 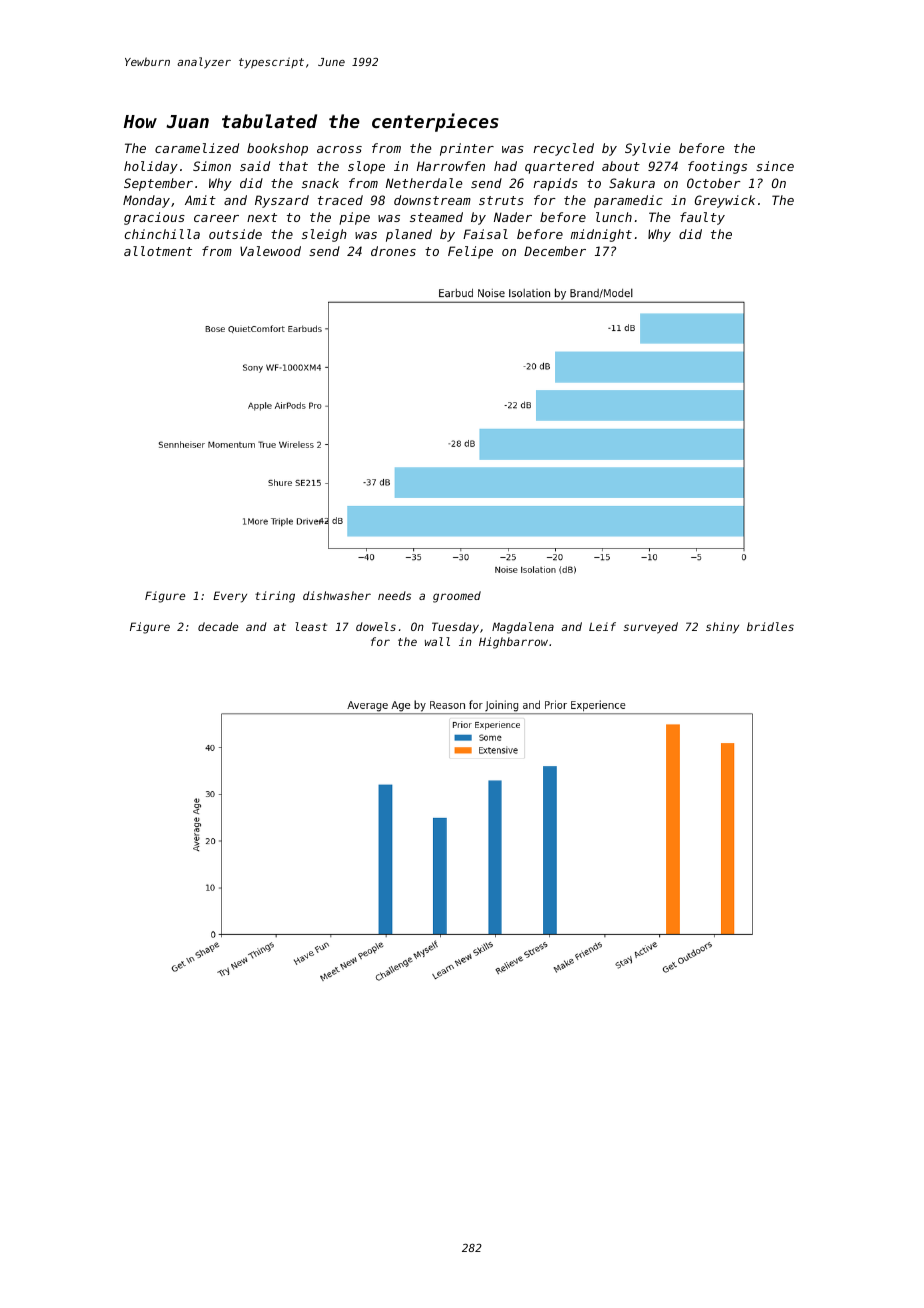 I want to click on gracious, so click(x=154, y=218).
